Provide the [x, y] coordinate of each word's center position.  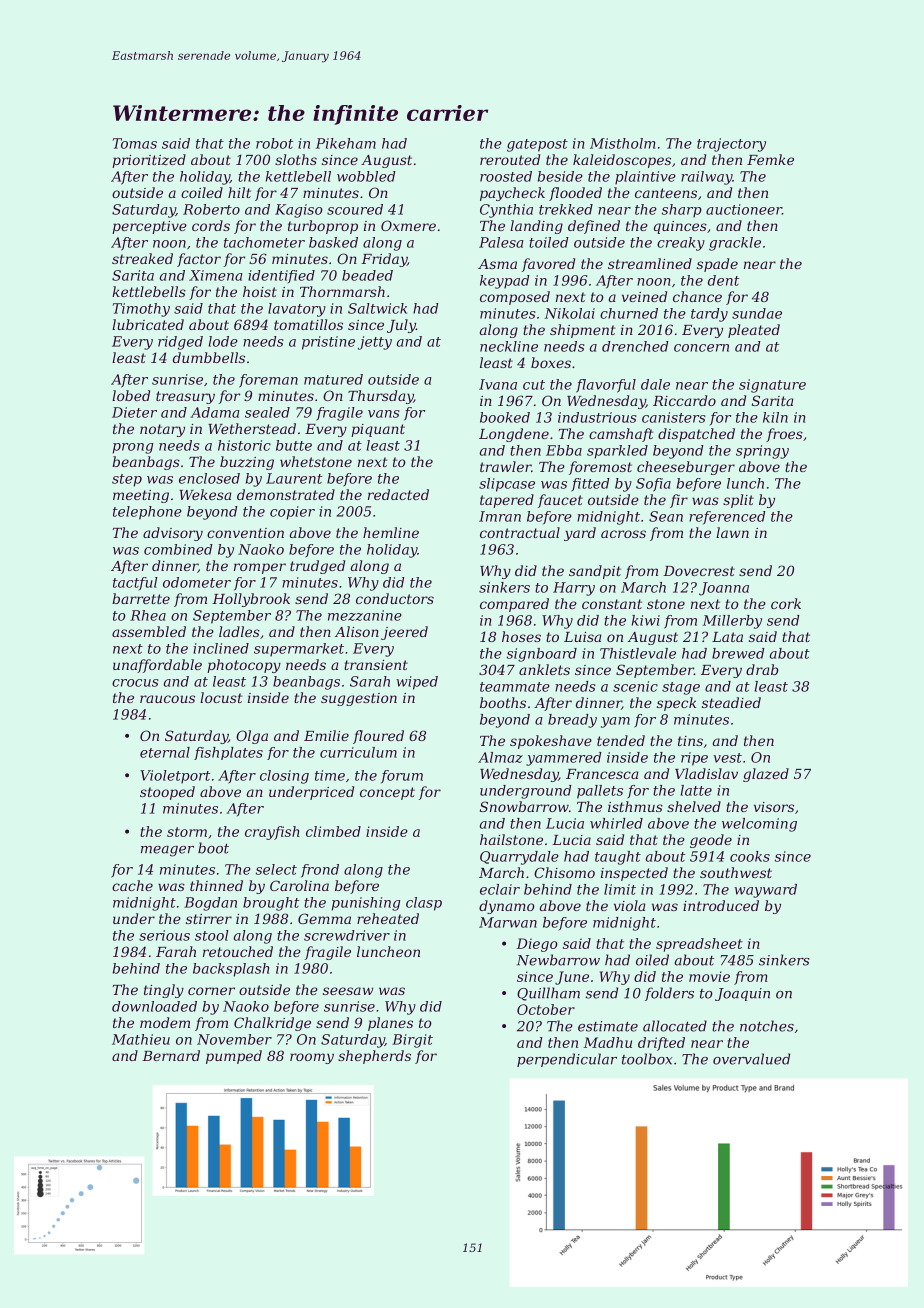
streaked [142, 258]
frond [320, 871]
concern [701, 348]
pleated [754, 331]
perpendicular [567, 1060]
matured [333, 379]
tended [621, 740]
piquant [378, 430]
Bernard [171, 1055]
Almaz [500, 757]
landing [536, 227]
